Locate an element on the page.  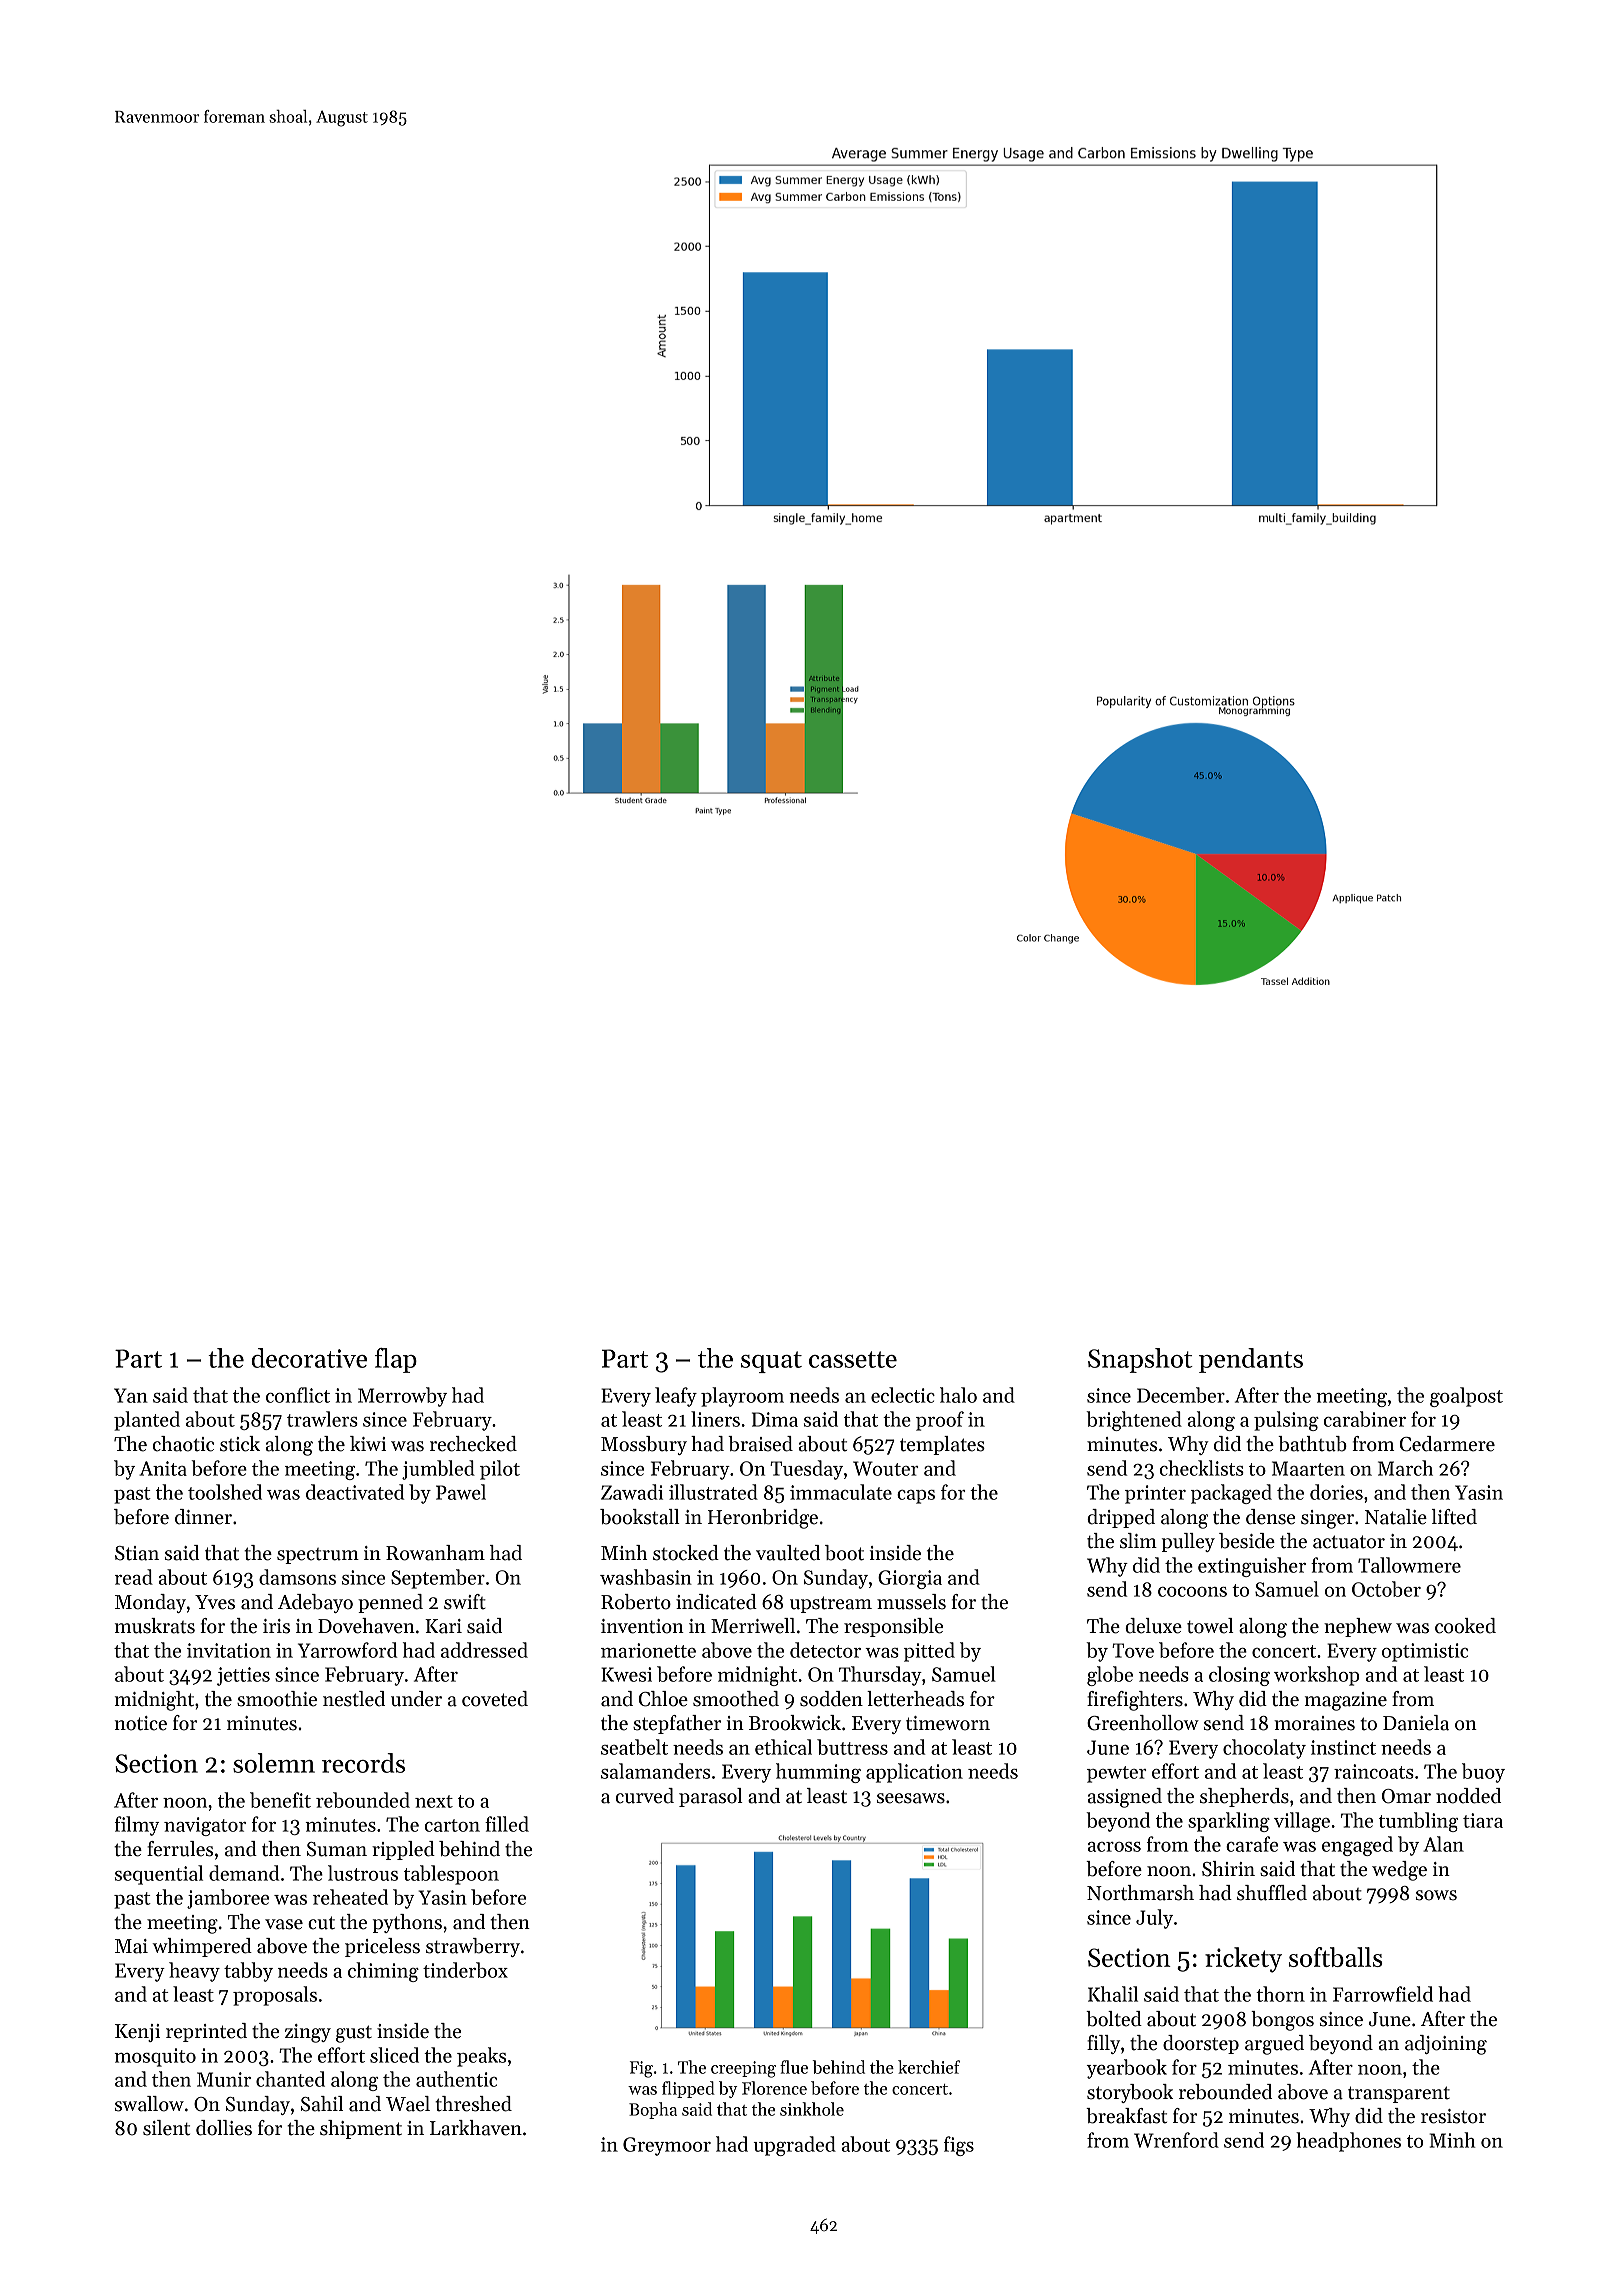
raincoats is located at coordinates (1374, 1771).
